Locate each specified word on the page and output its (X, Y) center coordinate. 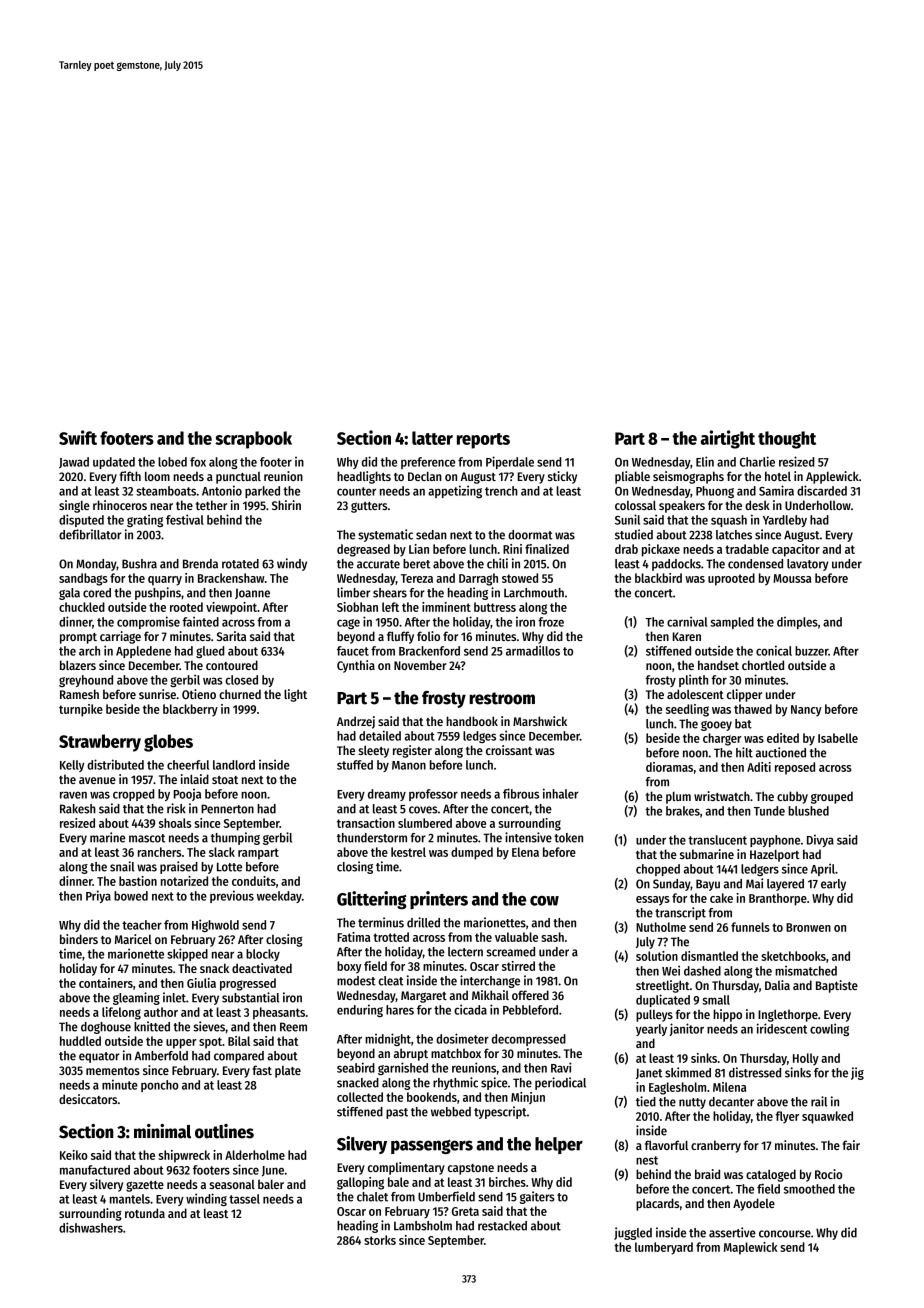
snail (122, 866)
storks (380, 1240)
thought (787, 440)
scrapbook (253, 440)
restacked (502, 1226)
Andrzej (356, 722)
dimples (797, 623)
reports (483, 441)
